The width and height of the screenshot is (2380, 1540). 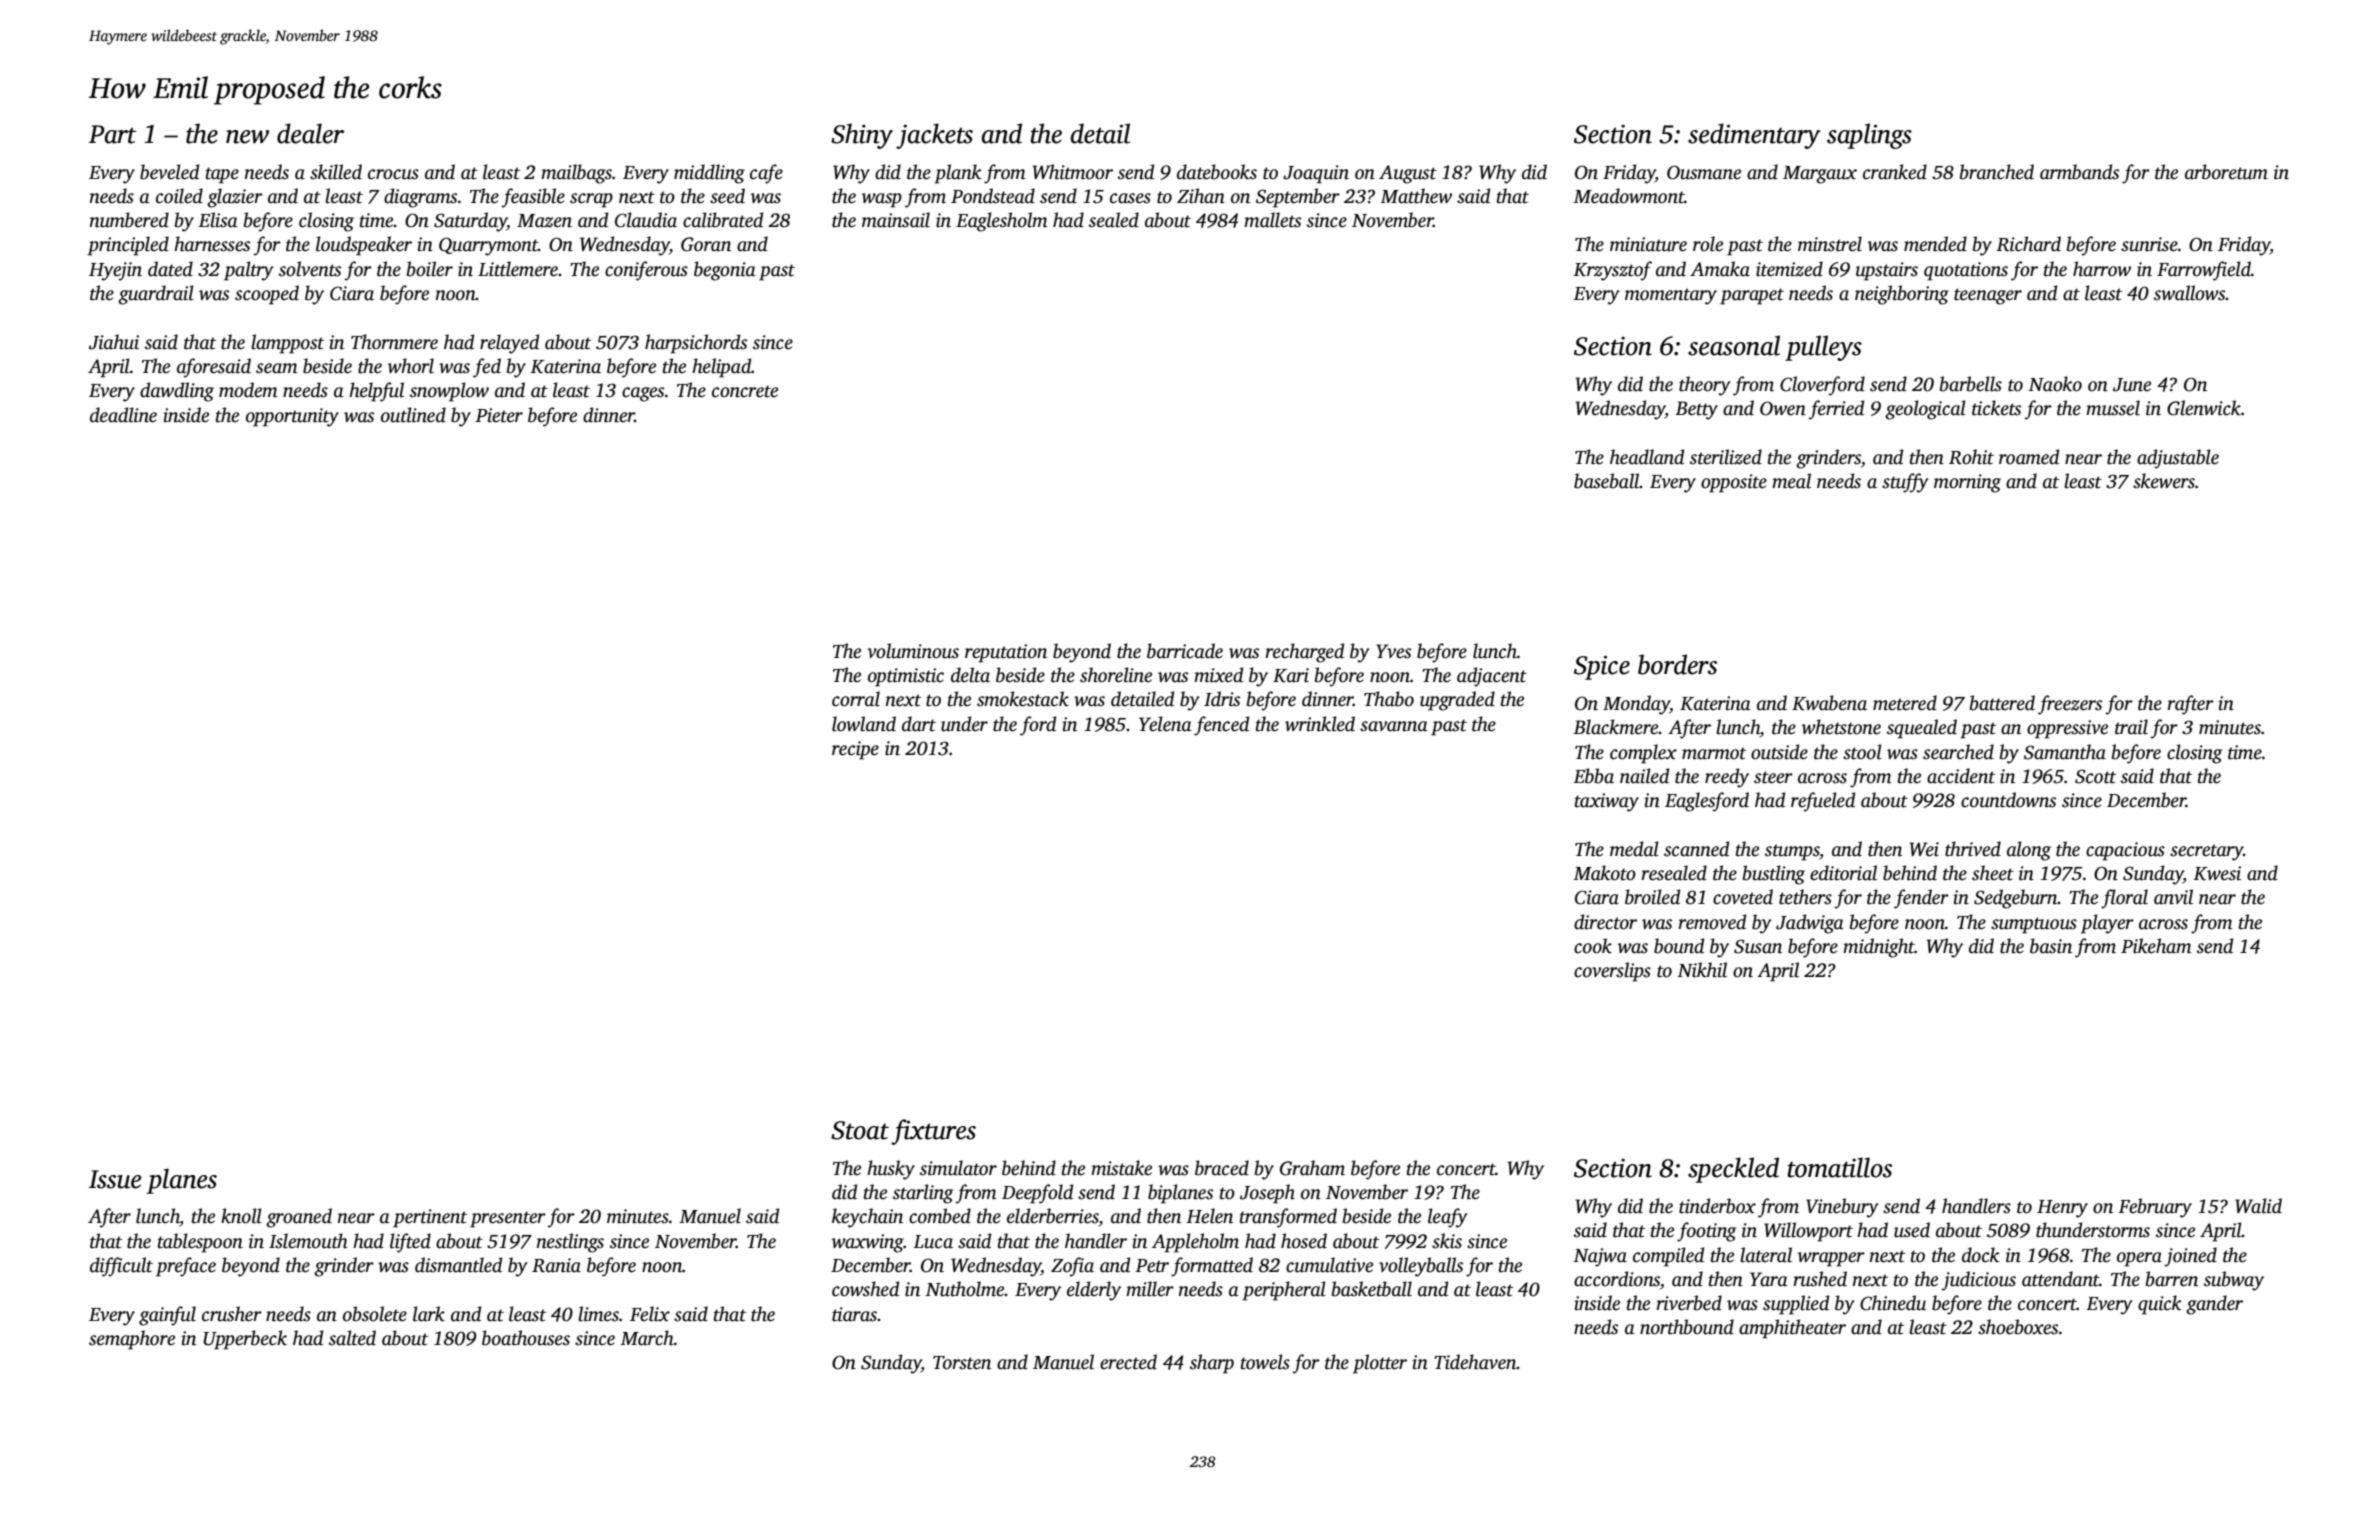 I want to click on Issue, so click(x=115, y=1179).
